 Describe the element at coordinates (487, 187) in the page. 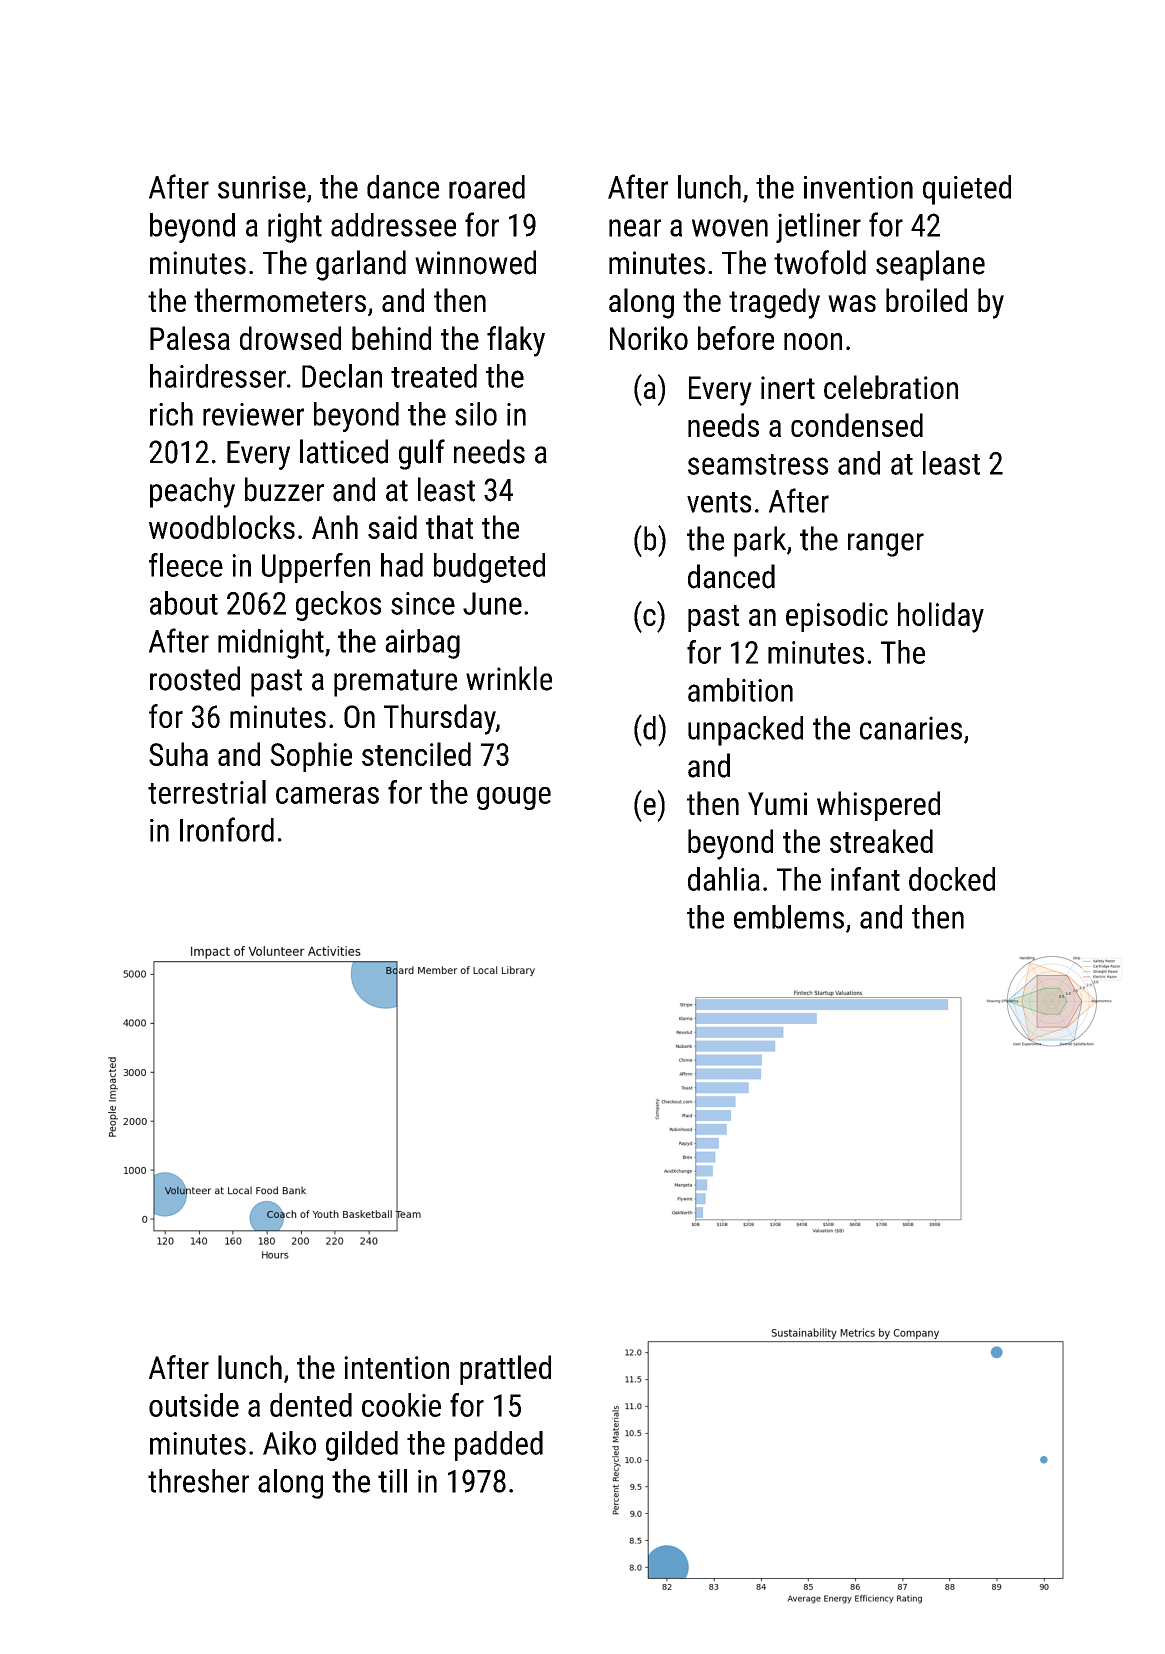

I see `roared` at that location.
